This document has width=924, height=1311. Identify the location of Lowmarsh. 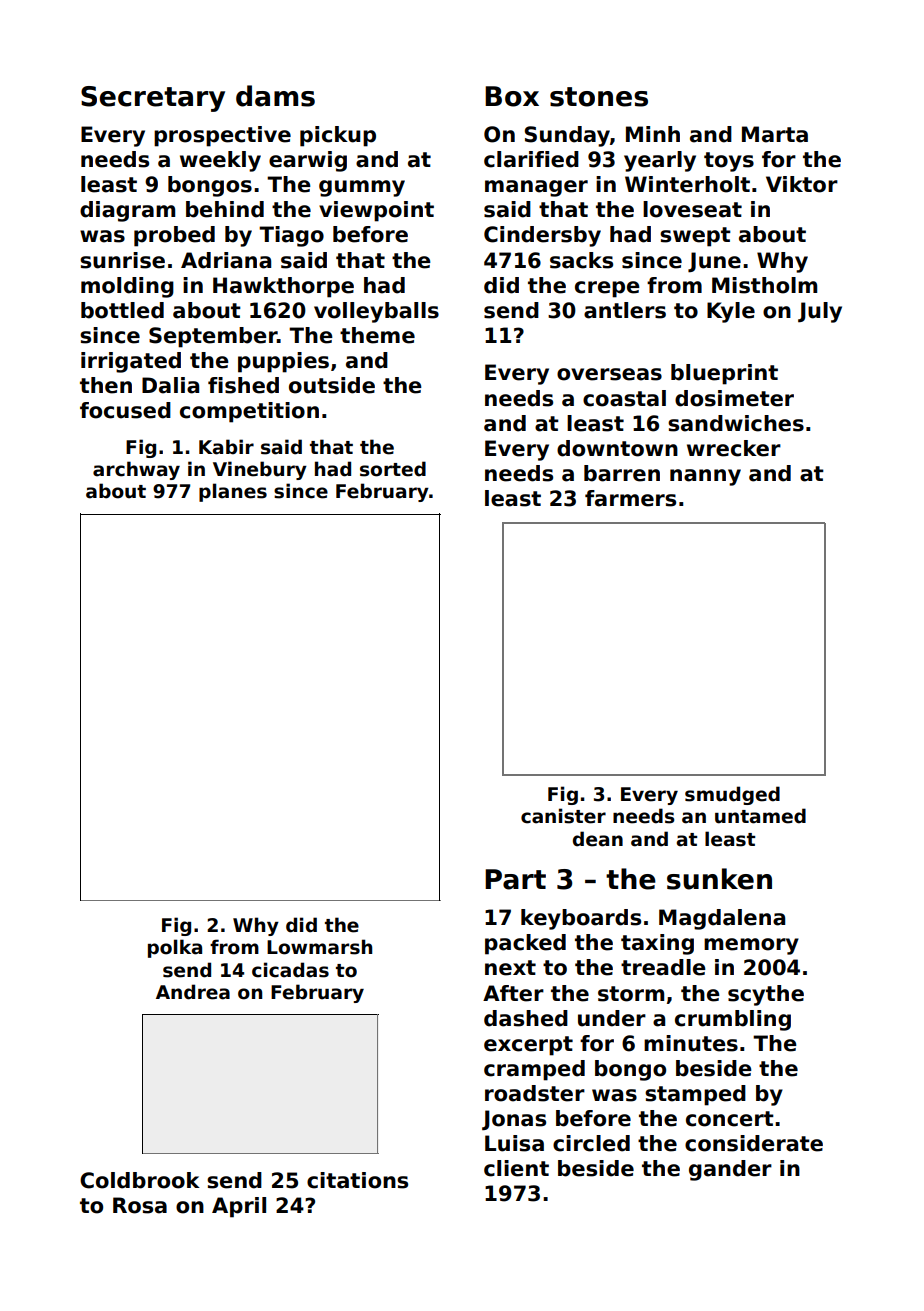
(319, 947).
